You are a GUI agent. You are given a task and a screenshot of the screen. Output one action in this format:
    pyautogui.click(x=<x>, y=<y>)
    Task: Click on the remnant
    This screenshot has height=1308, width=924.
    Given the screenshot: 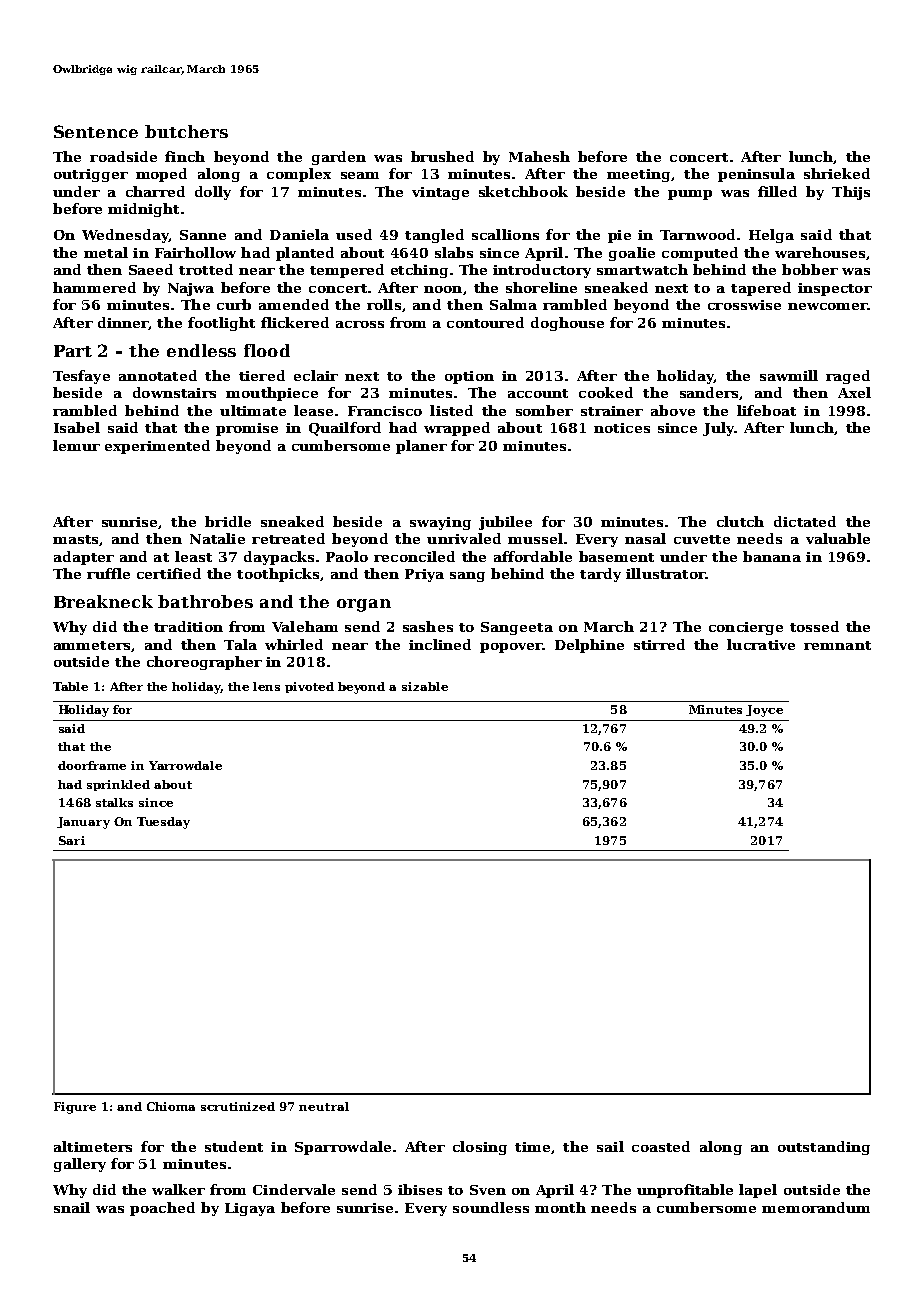 What is the action you would take?
    pyautogui.click(x=837, y=645)
